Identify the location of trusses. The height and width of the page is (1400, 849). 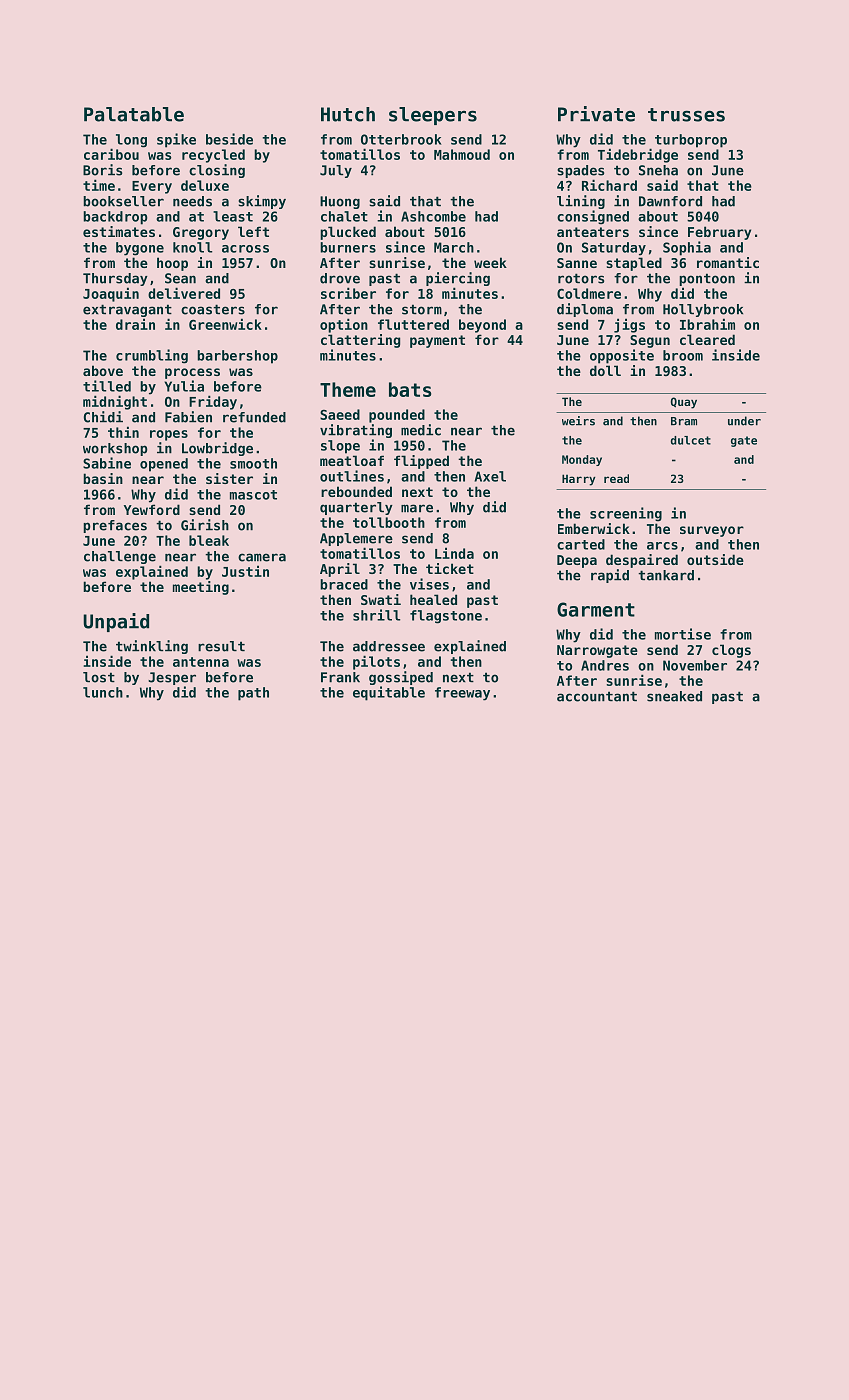
(686, 115).
